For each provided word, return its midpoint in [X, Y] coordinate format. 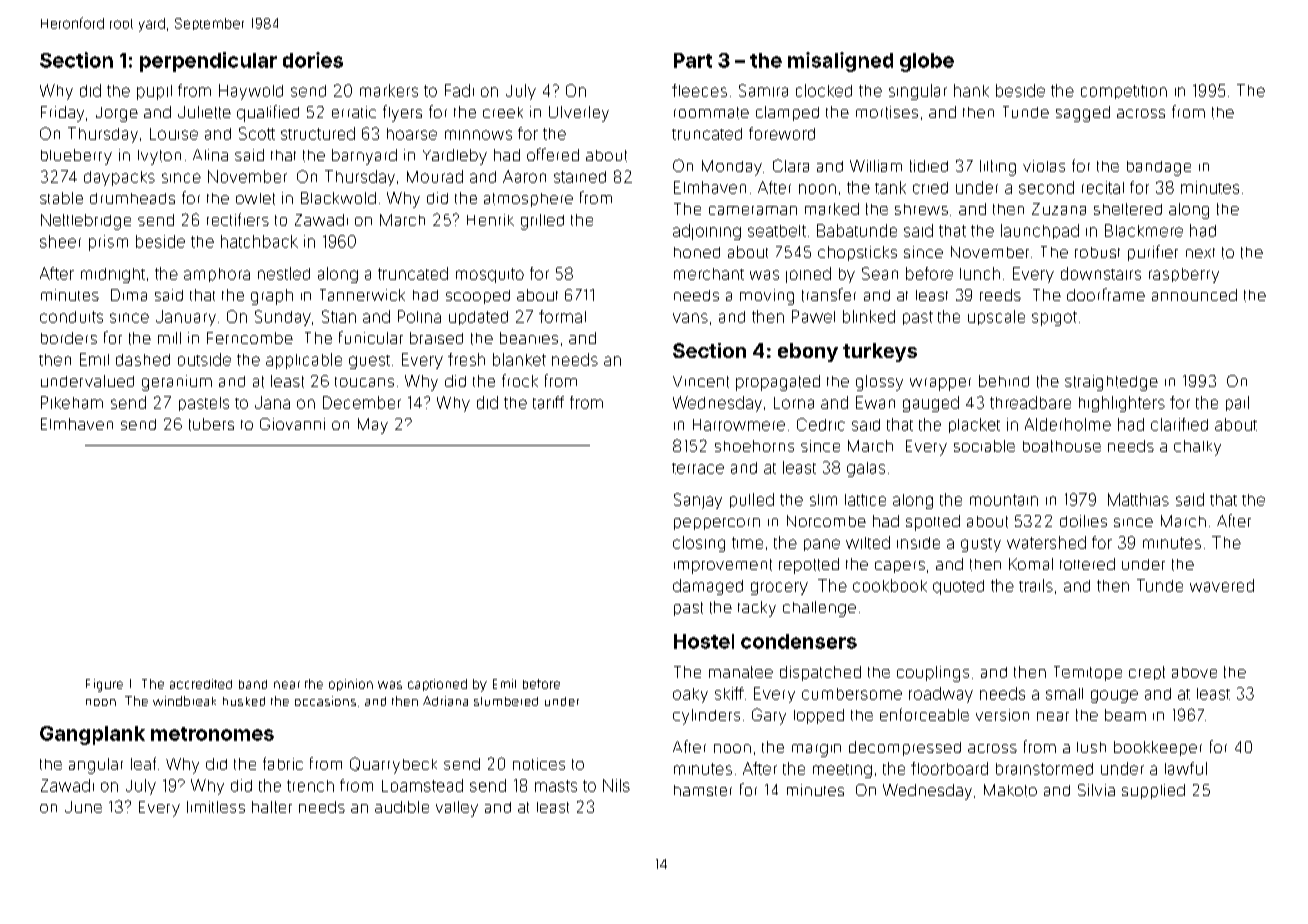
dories [313, 60]
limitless [216, 807]
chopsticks [857, 253]
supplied [1153, 791]
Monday [732, 168]
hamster [703, 790]
